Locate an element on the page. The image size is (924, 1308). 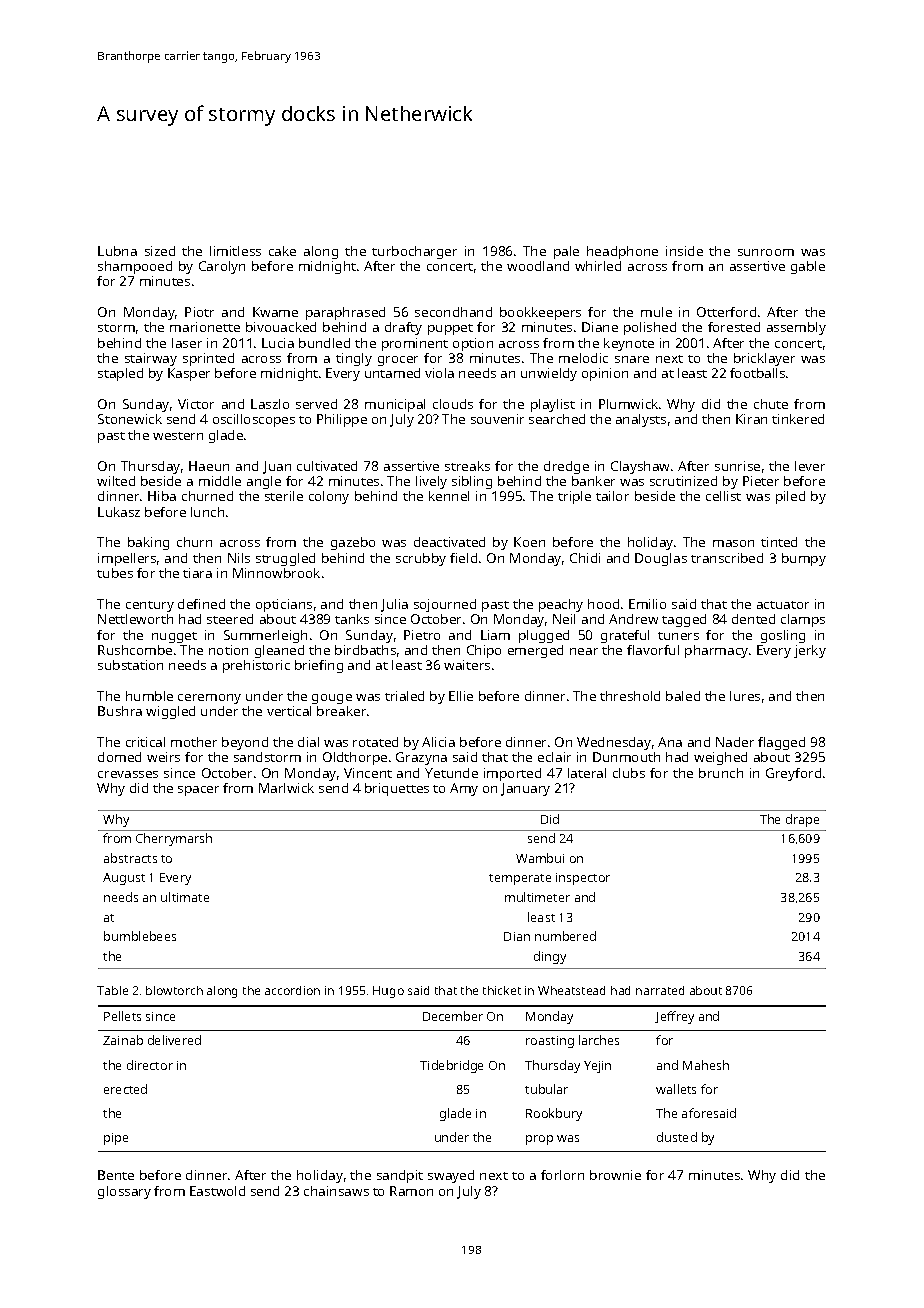
pipe is located at coordinates (116, 1139).
